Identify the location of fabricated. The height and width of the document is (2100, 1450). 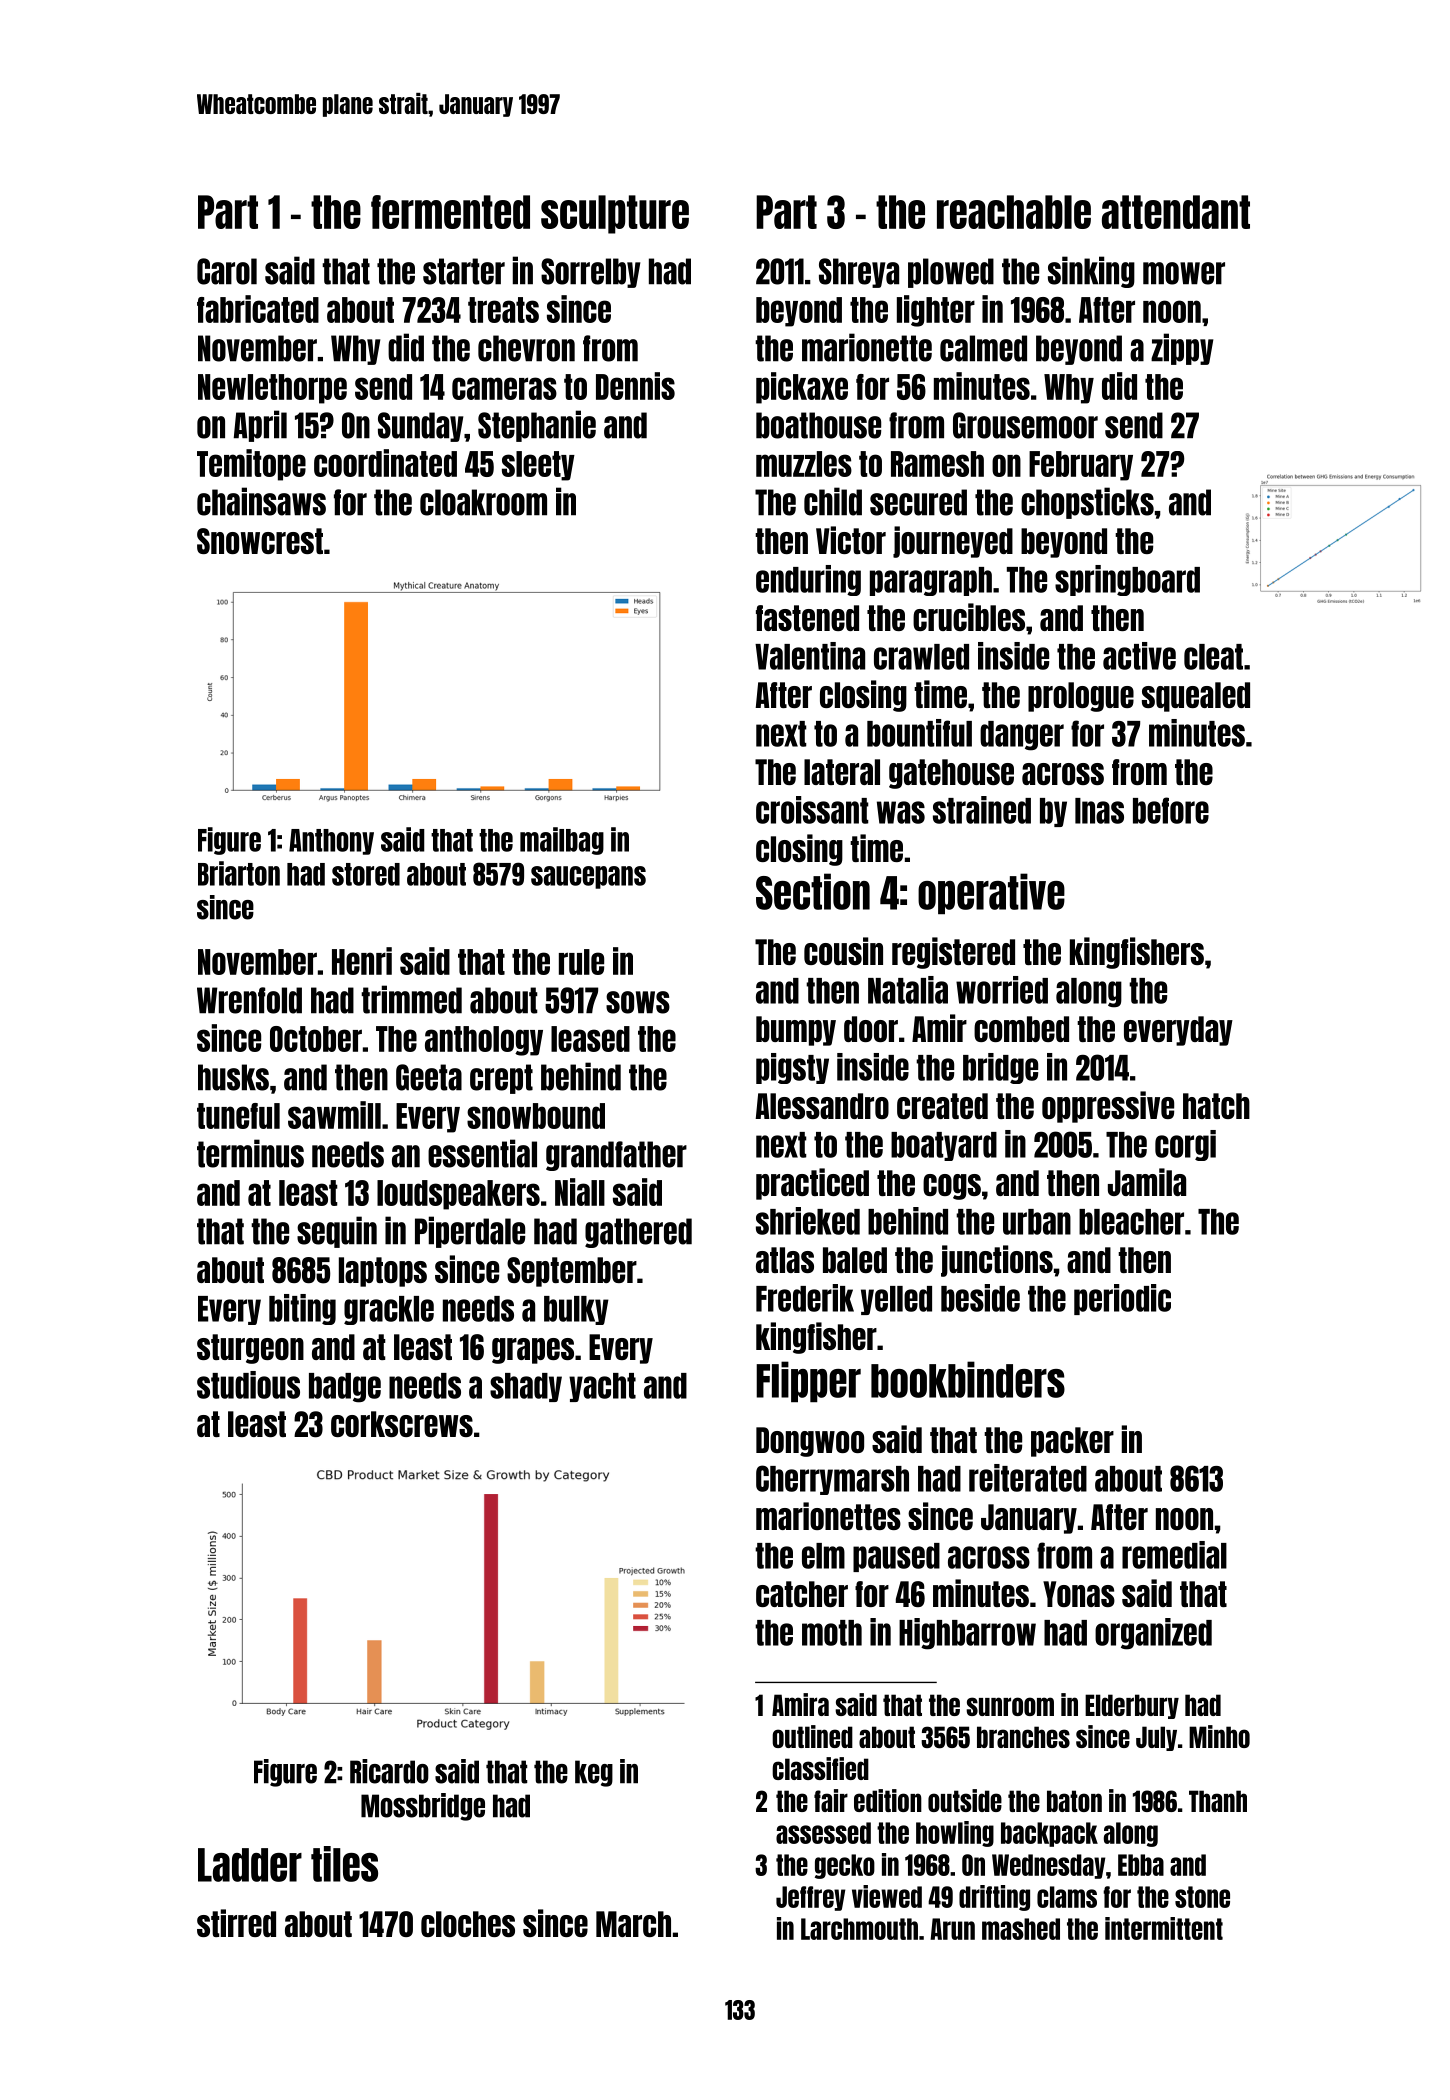
(258, 309).
